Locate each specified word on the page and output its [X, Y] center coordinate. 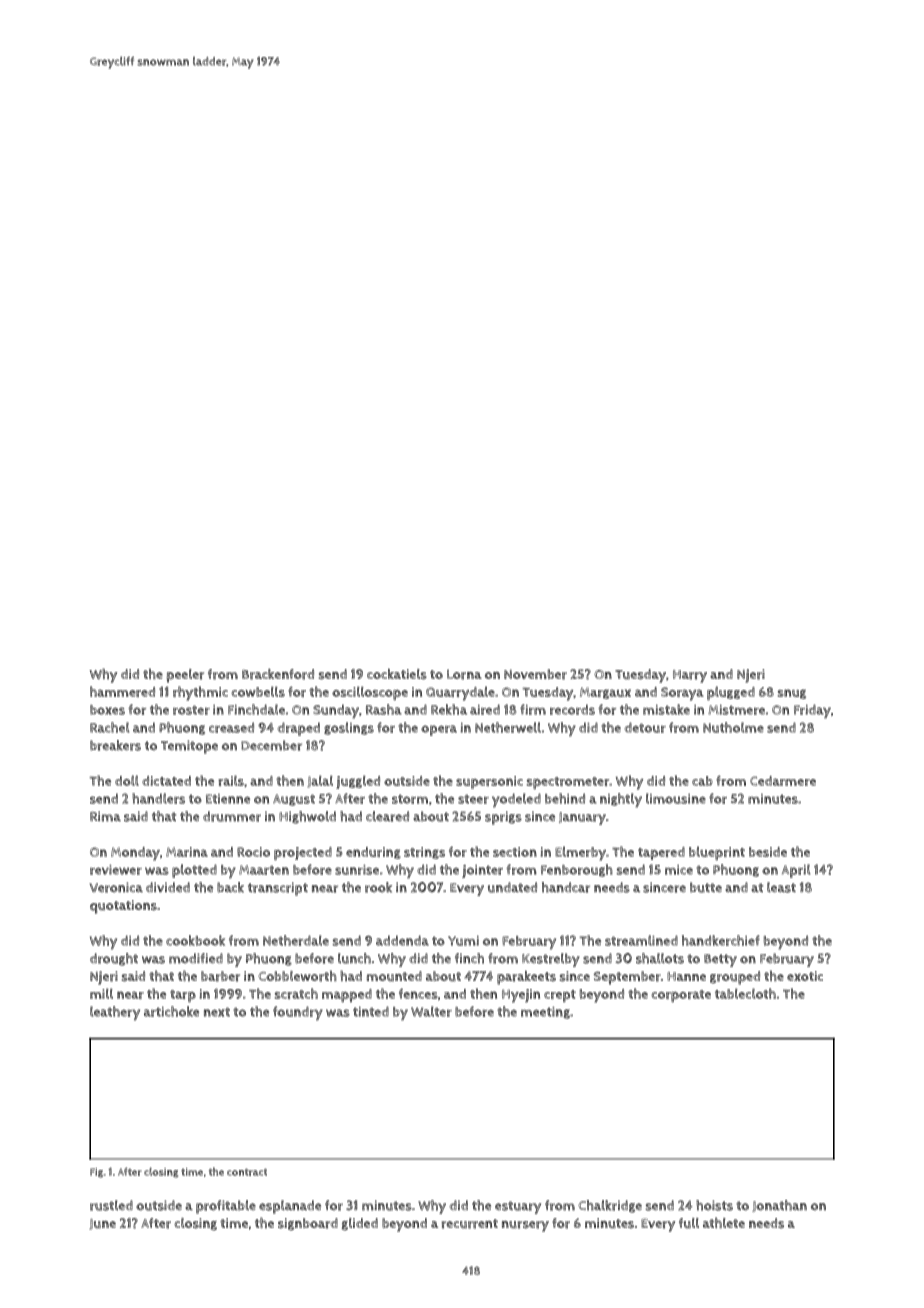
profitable [226, 1207]
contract [247, 1172]
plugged [731, 693]
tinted [371, 1011]
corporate [681, 996]
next [217, 1012]
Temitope [189, 747]
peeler [185, 676]
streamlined [641, 940]
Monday [135, 854]
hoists [714, 1205]
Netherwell [508, 727]
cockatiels [397, 674]
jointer [482, 871]
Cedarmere [783, 781]
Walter [431, 1011]
